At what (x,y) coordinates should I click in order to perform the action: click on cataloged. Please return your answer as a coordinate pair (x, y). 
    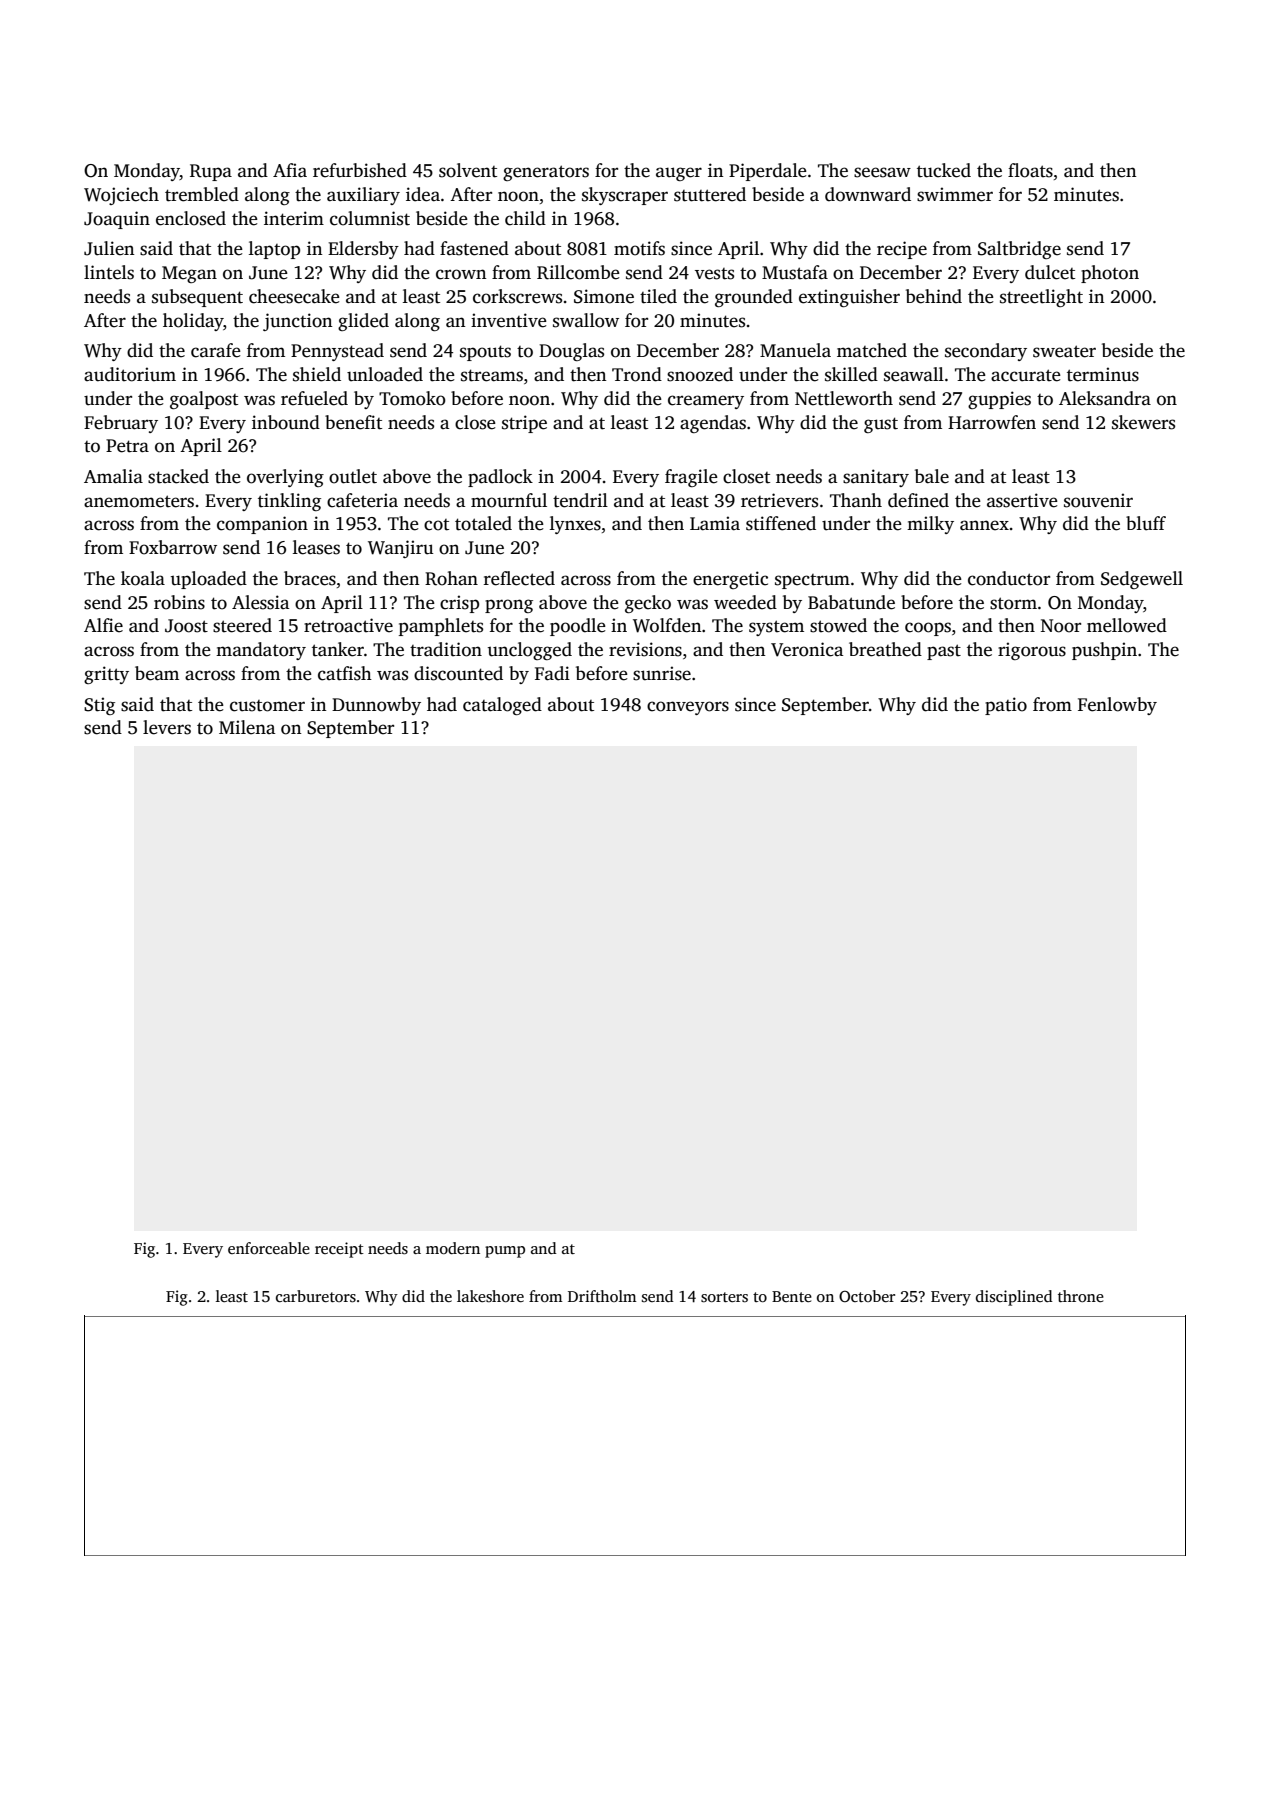
    Looking at the image, I should click on (502, 706).
